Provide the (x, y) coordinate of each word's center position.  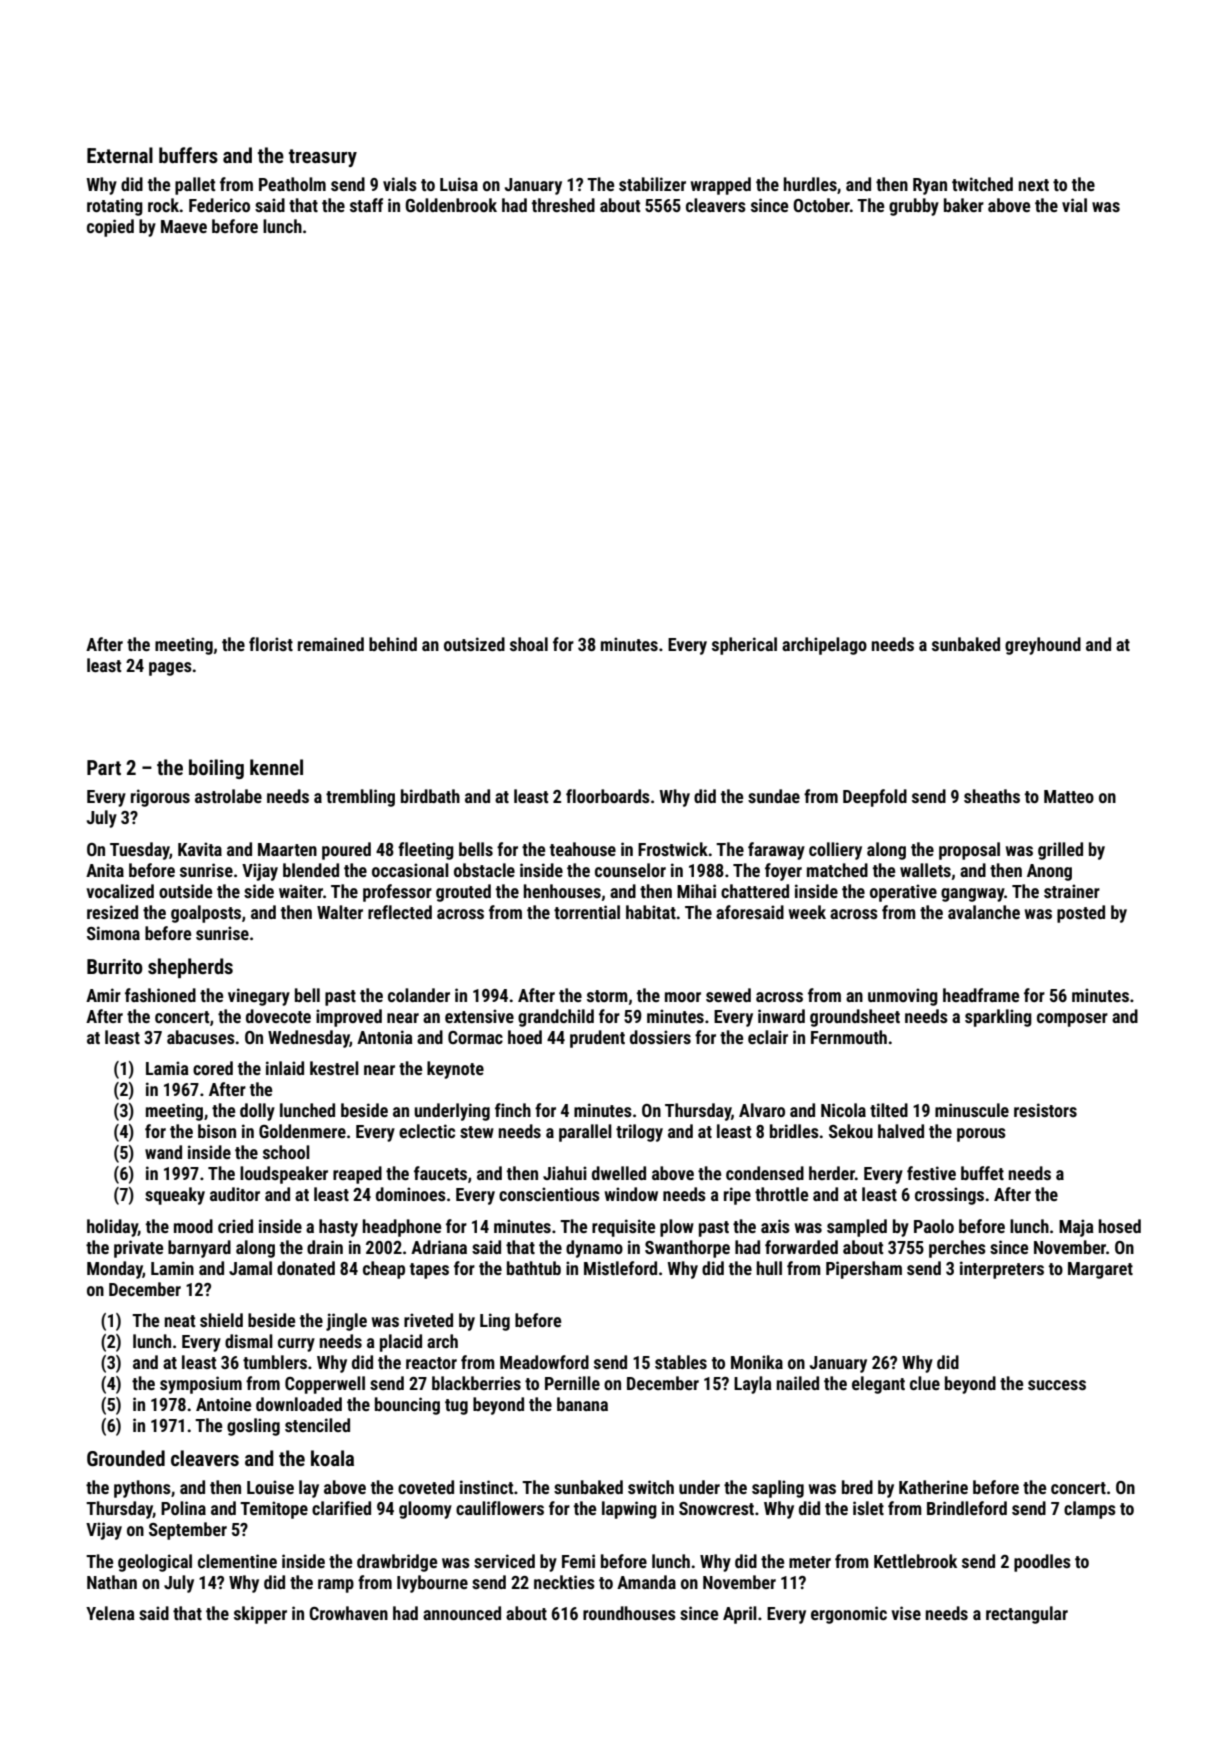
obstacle (484, 870)
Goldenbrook (451, 205)
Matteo (1069, 796)
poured (346, 851)
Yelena (110, 1613)
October (821, 205)
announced (462, 1613)
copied (110, 228)
